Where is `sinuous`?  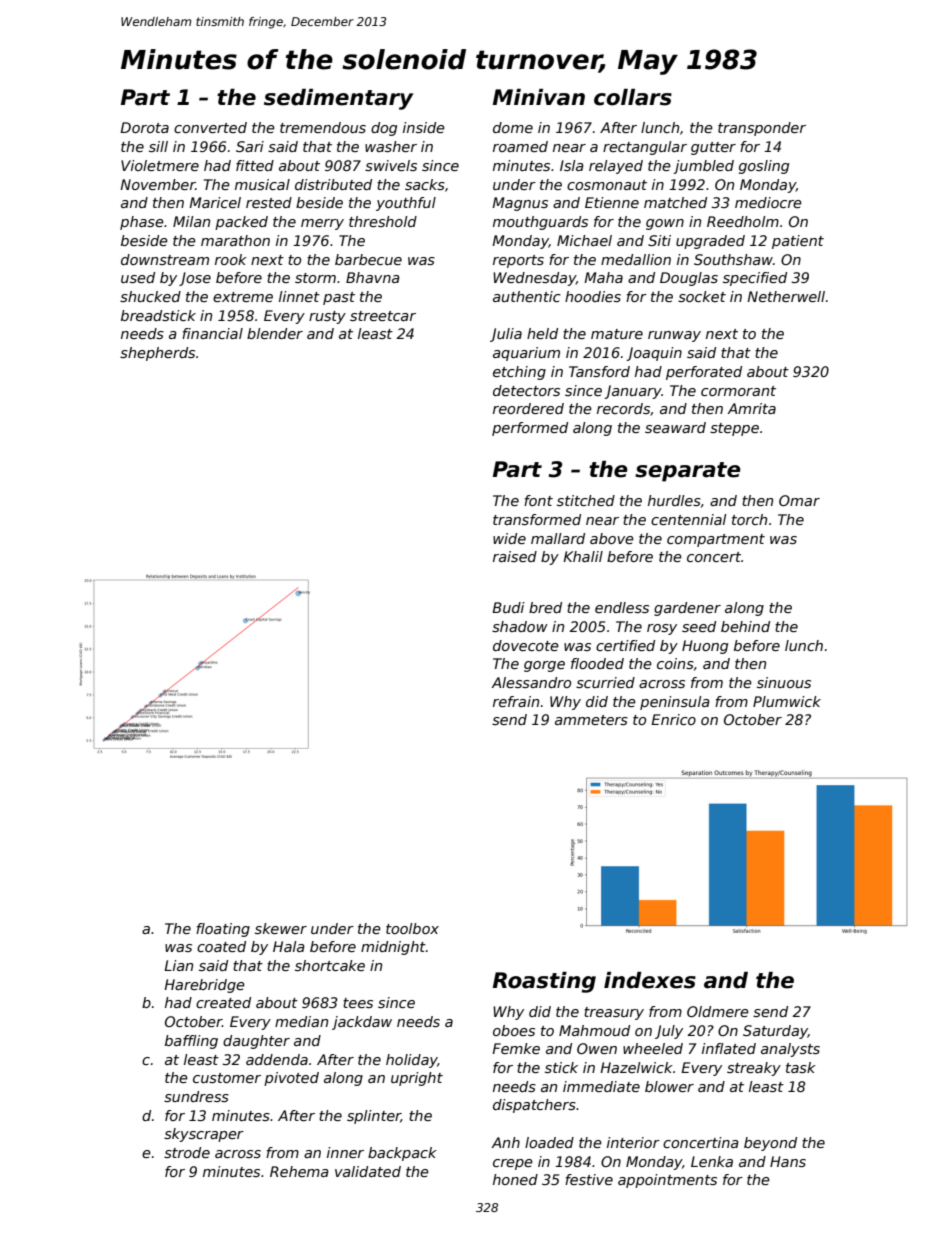
sinuous is located at coordinates (784, 682).
